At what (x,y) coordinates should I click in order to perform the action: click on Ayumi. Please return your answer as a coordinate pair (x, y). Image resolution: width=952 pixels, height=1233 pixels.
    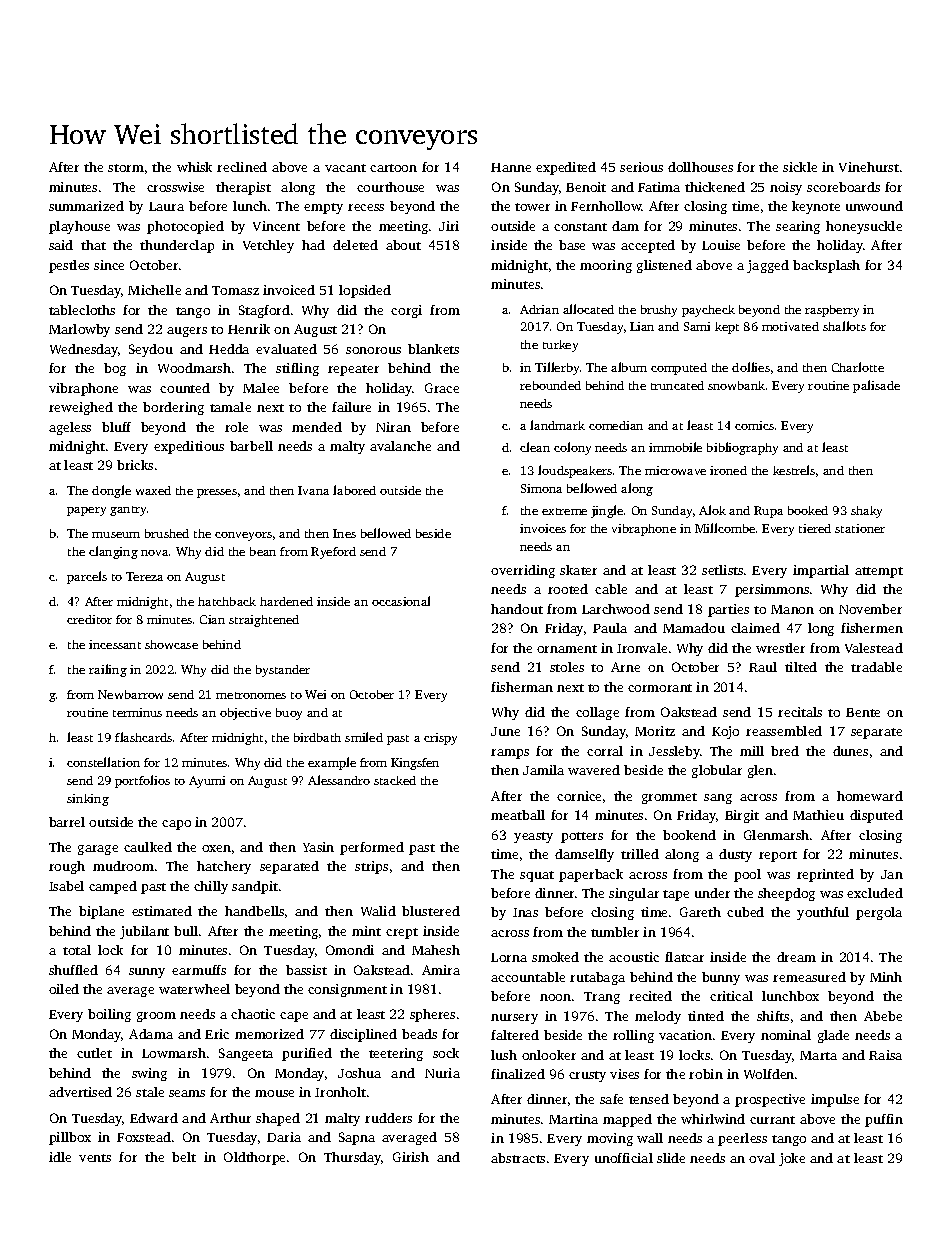
    Looking at the image, I should click on (207, 782).
